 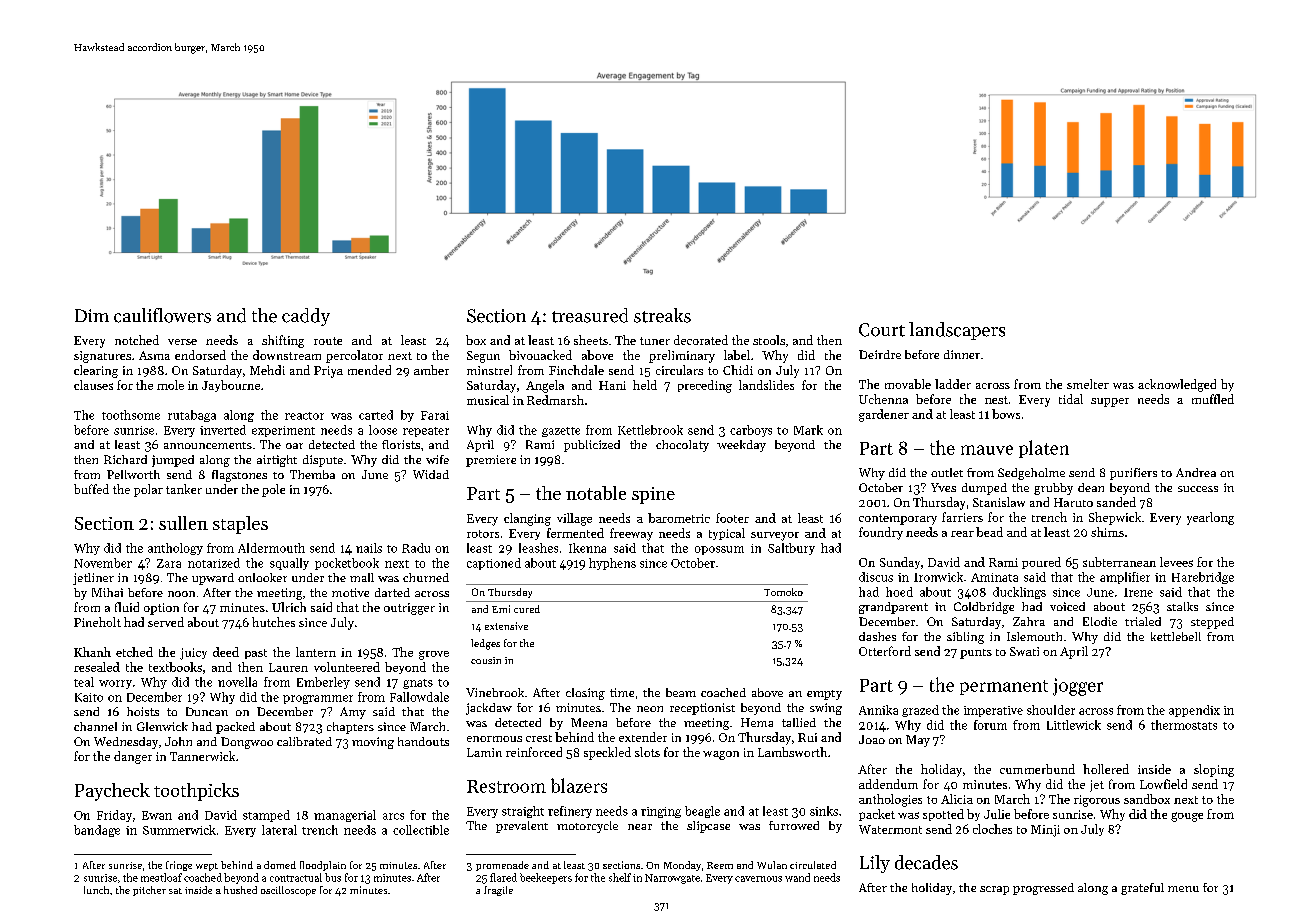 What do you see at coordinates (1073, 502) in the screenshot?
I see `Haruto` at bounding box center [1073, 502].
